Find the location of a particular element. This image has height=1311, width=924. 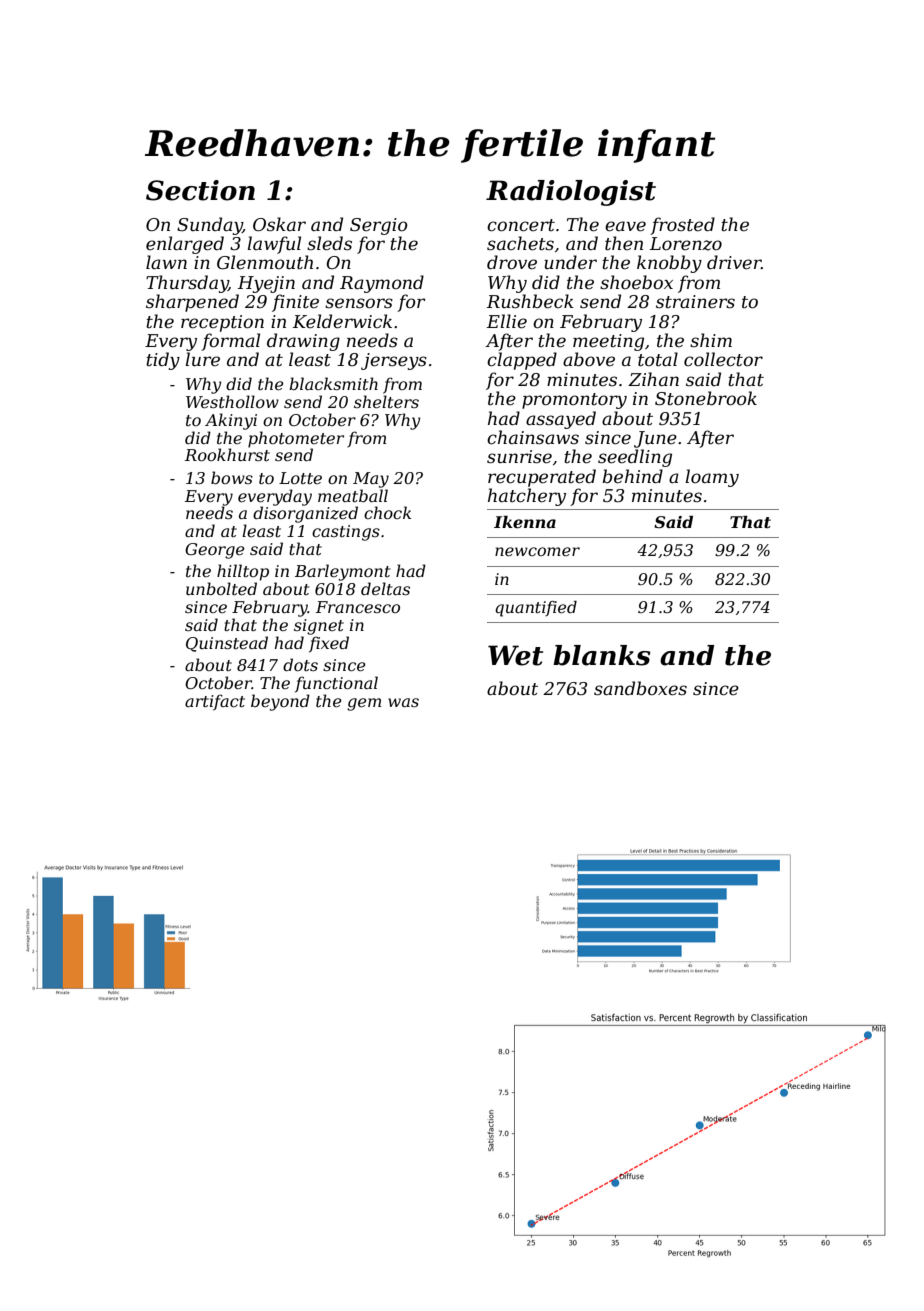

frosted is located at coordinates (682, 226).
